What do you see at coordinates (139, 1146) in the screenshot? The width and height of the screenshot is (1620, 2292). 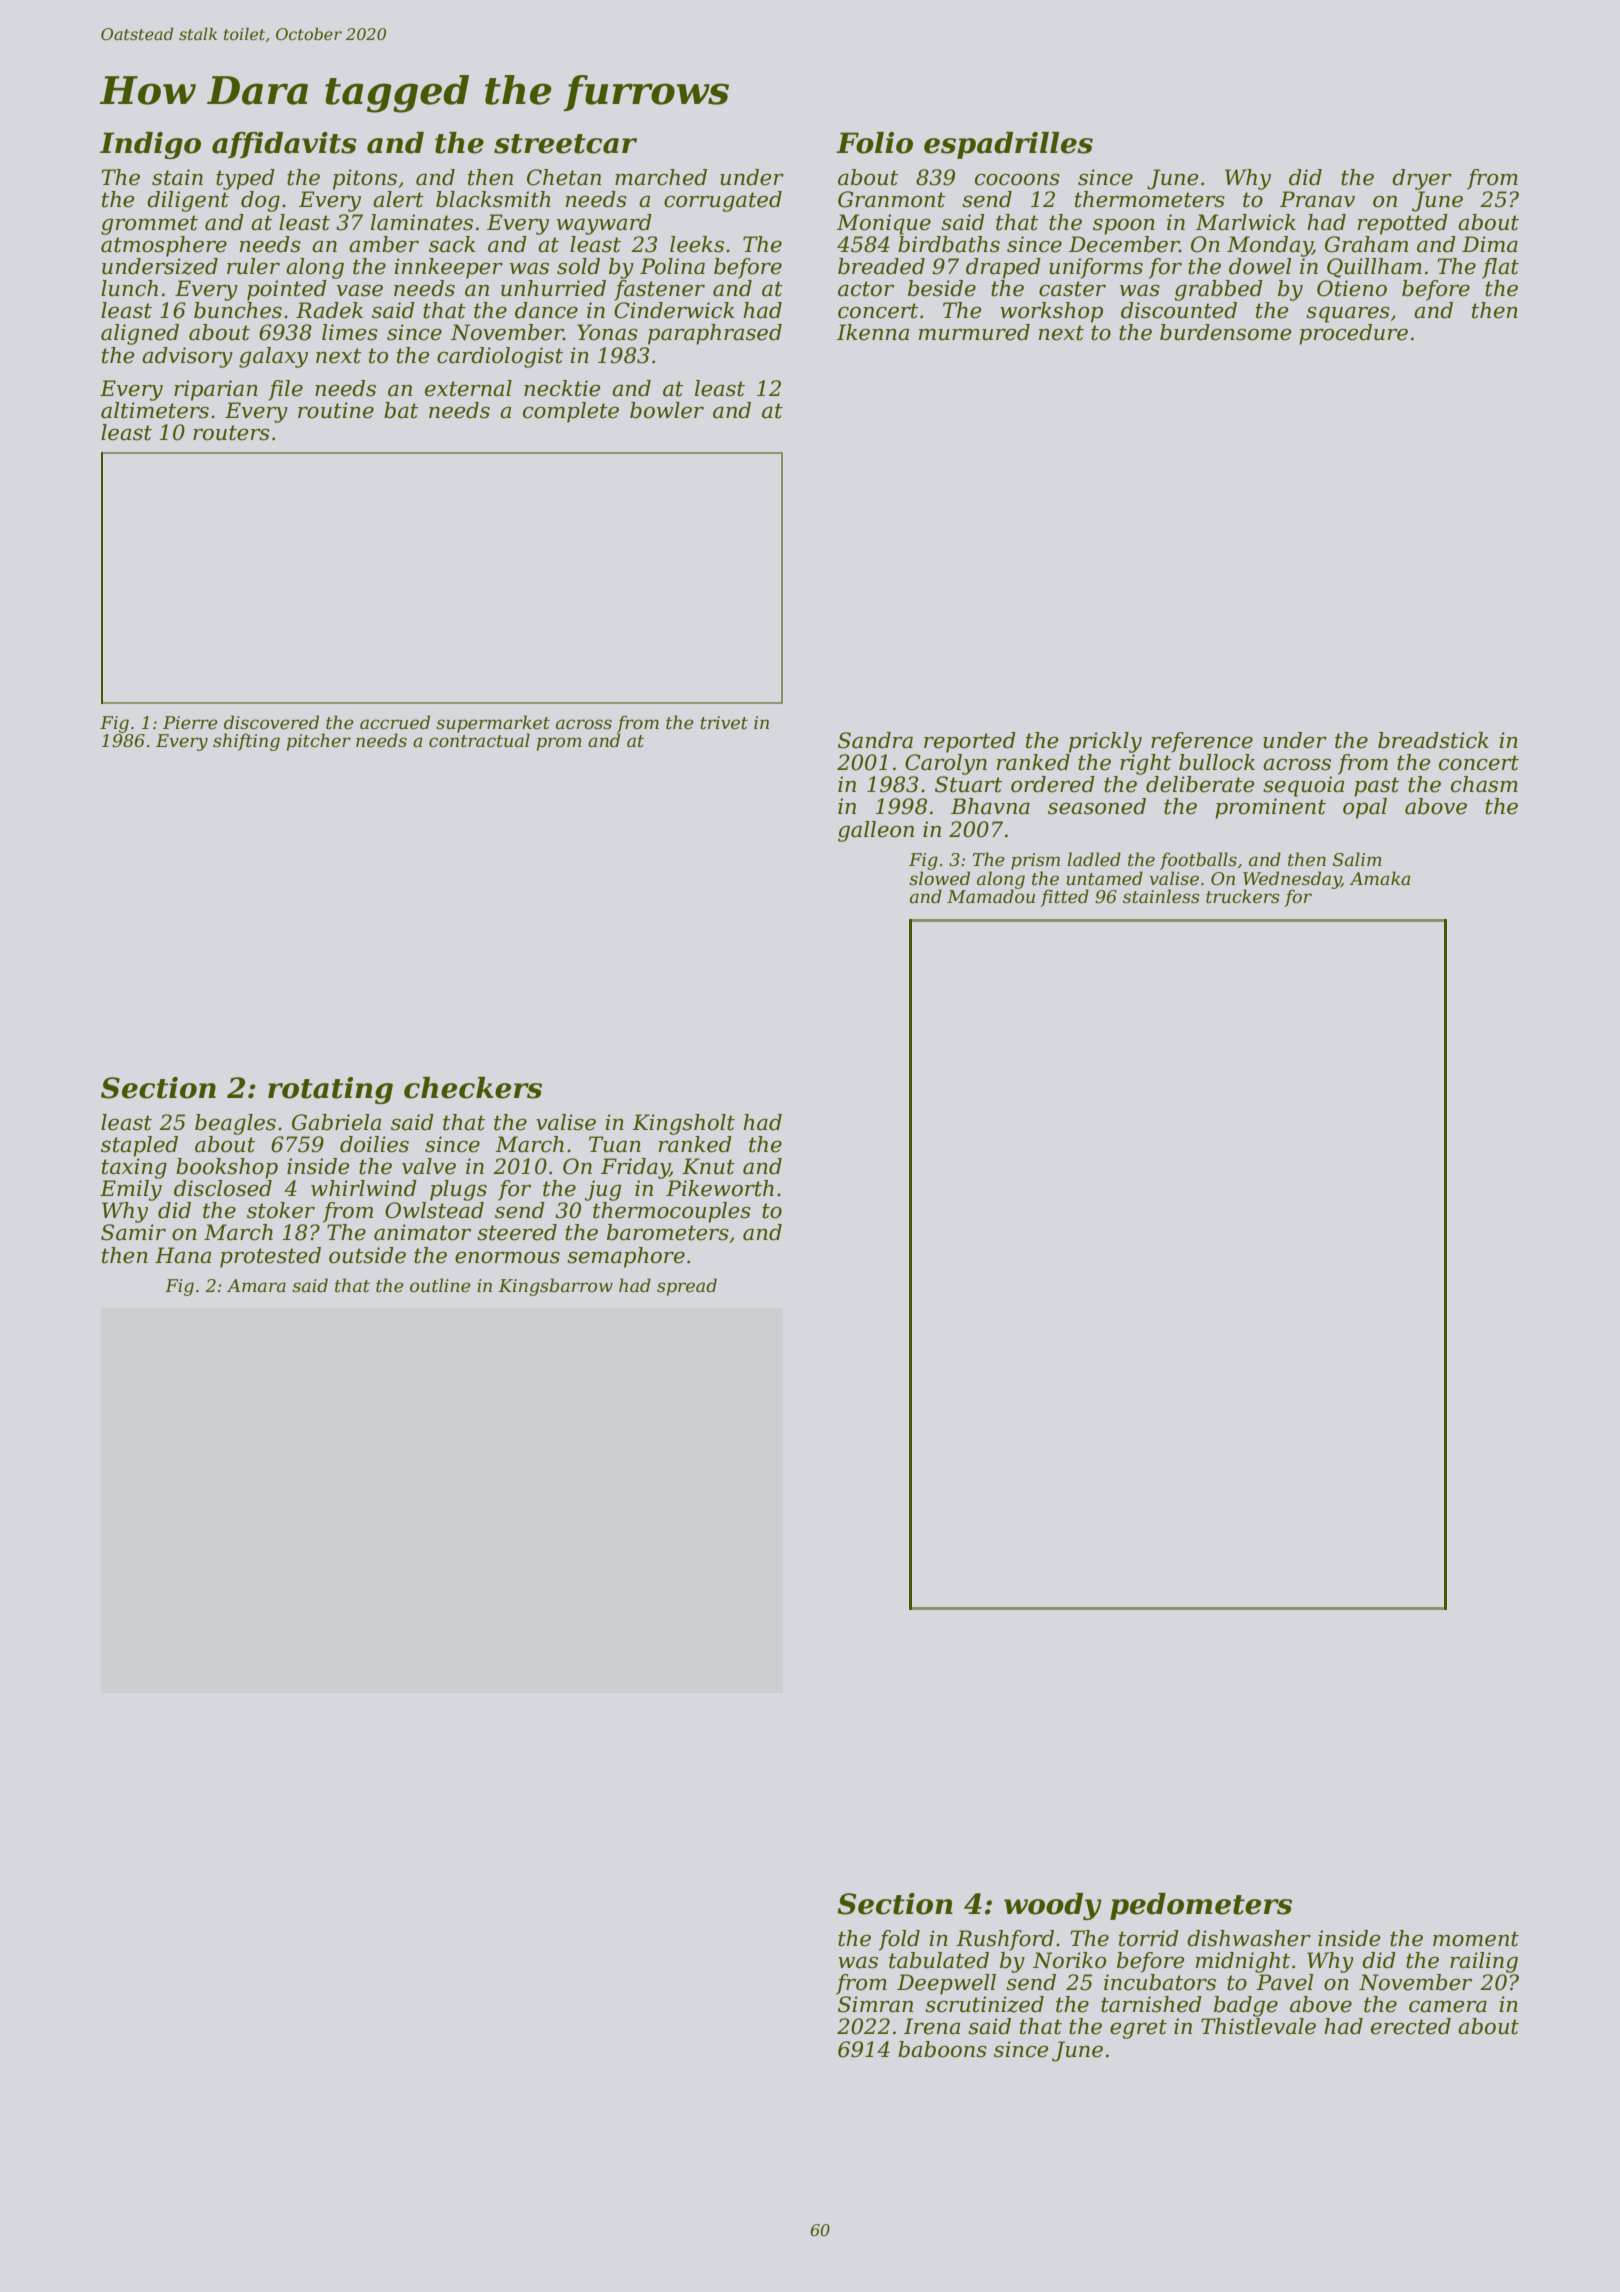 I see `stapled` at bounding box center [139, 1146].
